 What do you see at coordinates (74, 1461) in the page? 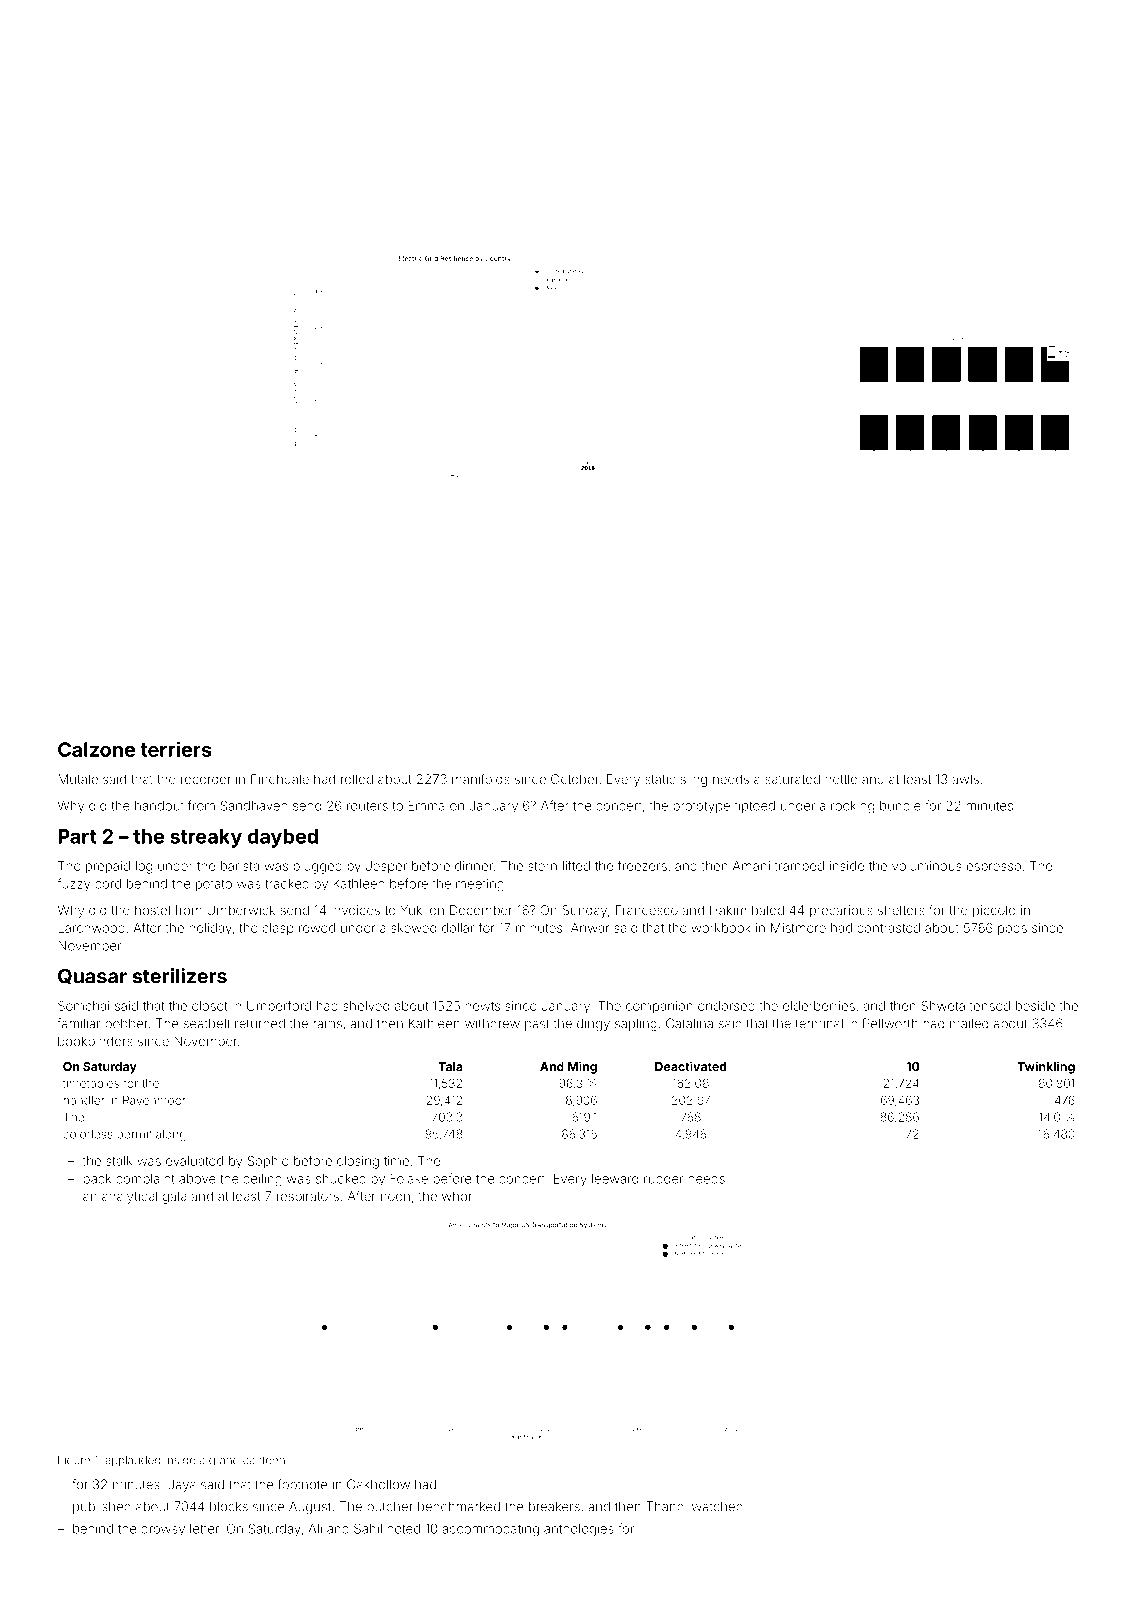
I see `Figure` at bounding box center [74, 1461].
